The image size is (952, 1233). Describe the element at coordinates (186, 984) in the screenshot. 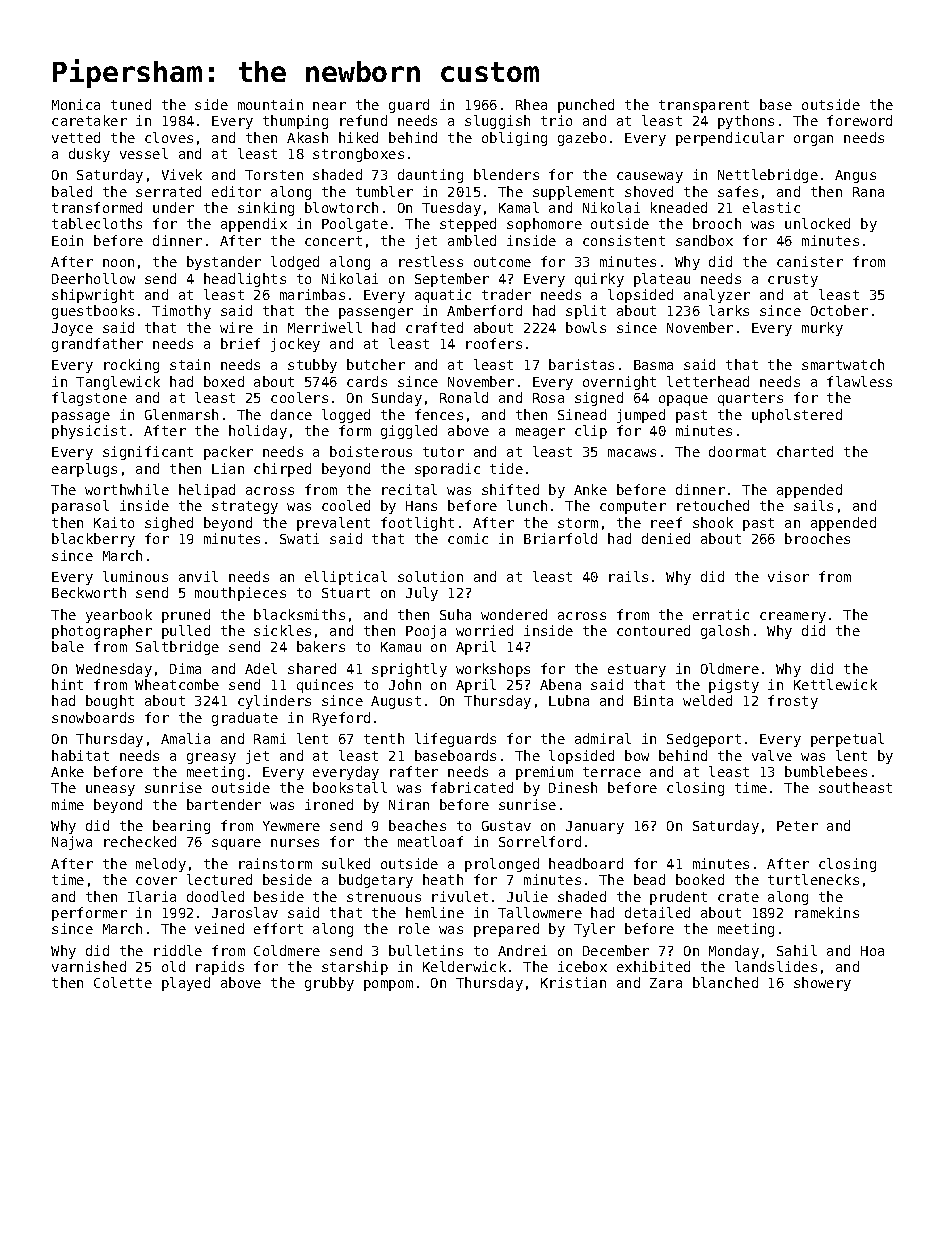

I see `played` at that location.
